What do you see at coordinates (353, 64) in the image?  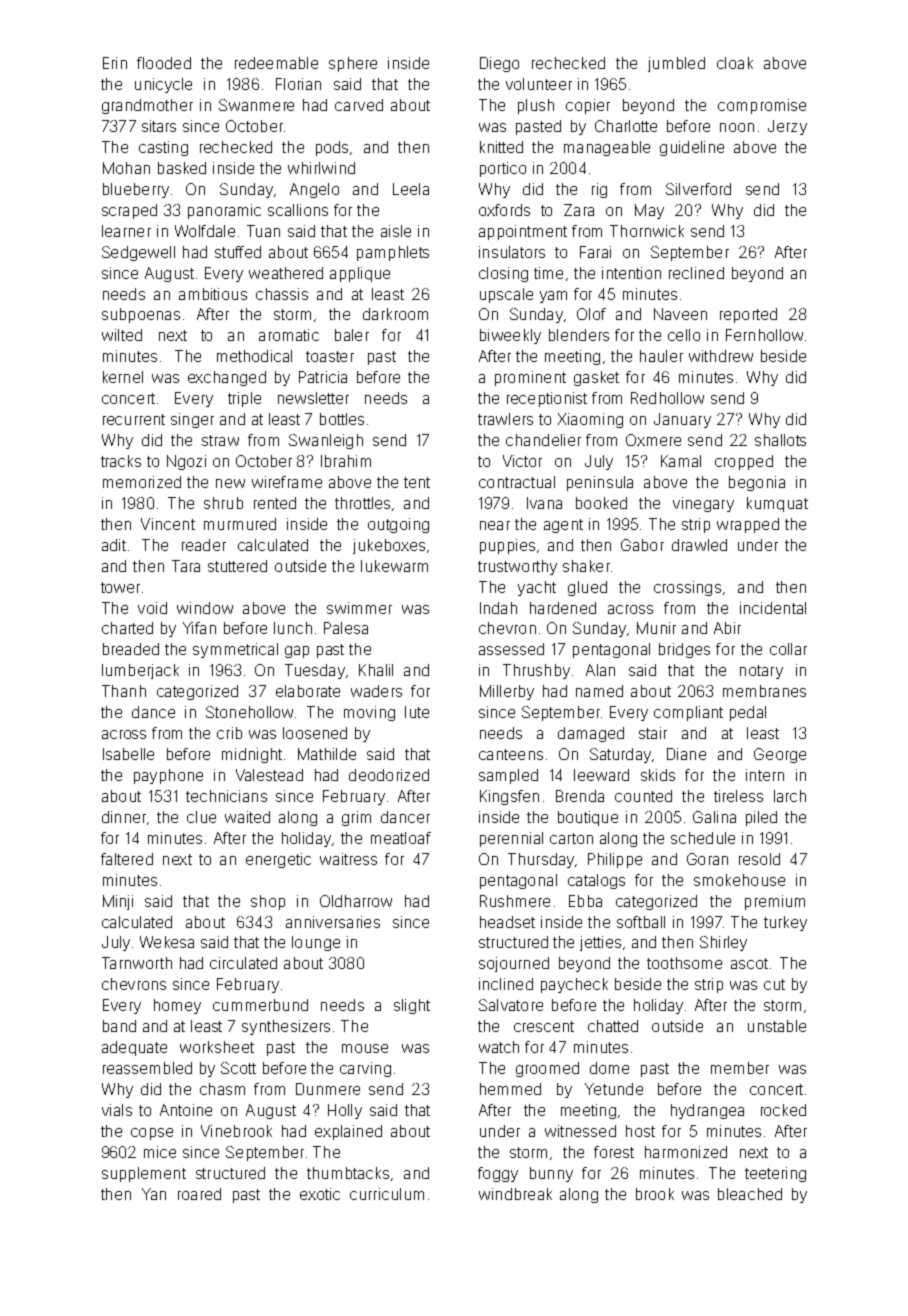 I see `sphere` at bounding box center [353, 64].
